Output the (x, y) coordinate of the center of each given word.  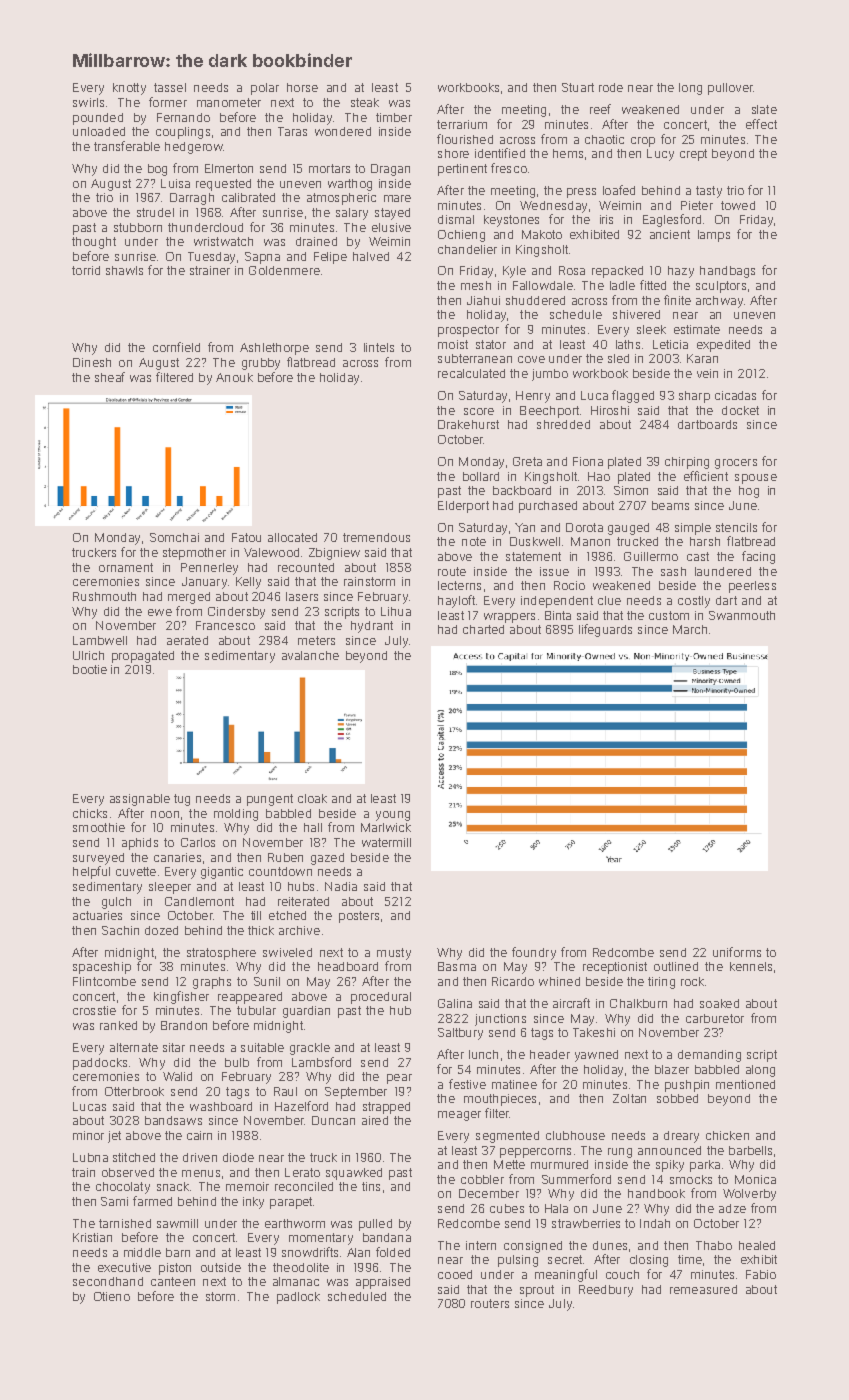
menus (201, 1173)
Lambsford (321, 1062)
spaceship (102, 968)
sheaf (110, 377)
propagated (143, 657)
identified (500, 153)
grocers (736, 464)
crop (643, 142)
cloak (312, 798)
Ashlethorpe (274, 349)
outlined (676, 966)
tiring (661, 983)
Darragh (192, 199)
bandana (387, 1237)
